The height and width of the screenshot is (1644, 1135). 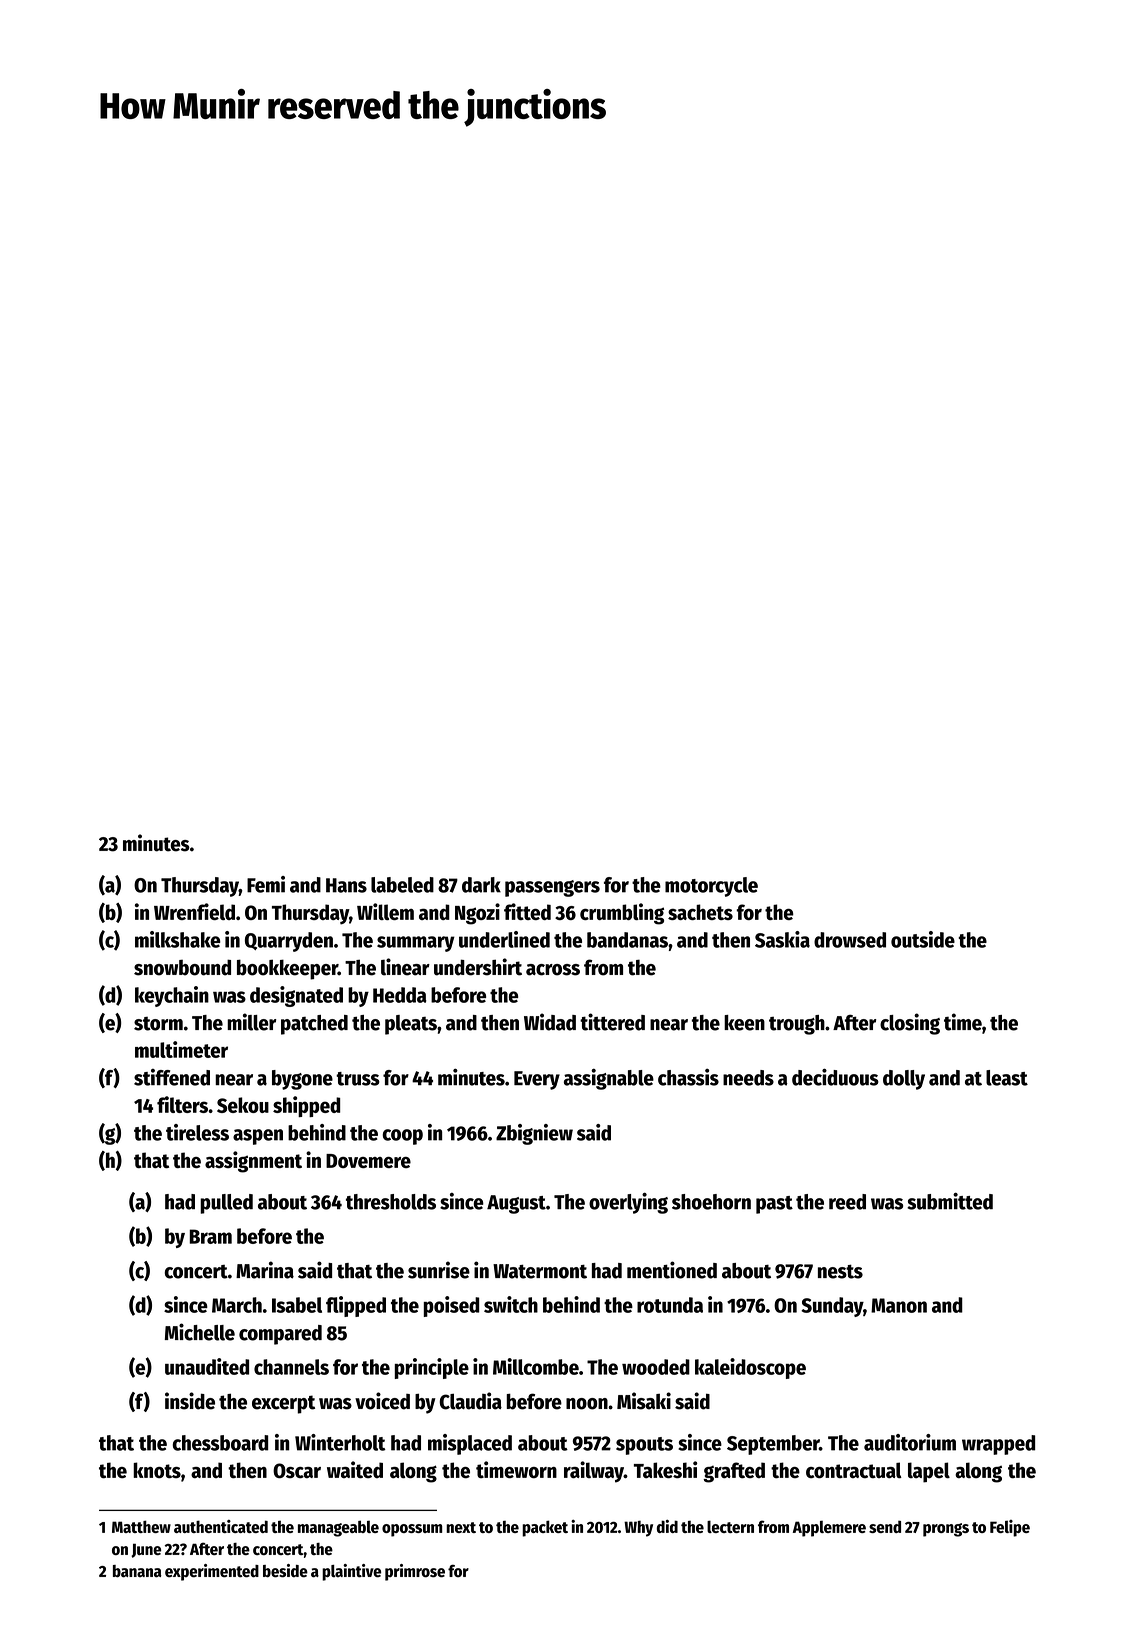 What do you see at coordinates (534, 1134) in the screenshot?
I see `Zbigniew` at bounding box center [534, 1134].
